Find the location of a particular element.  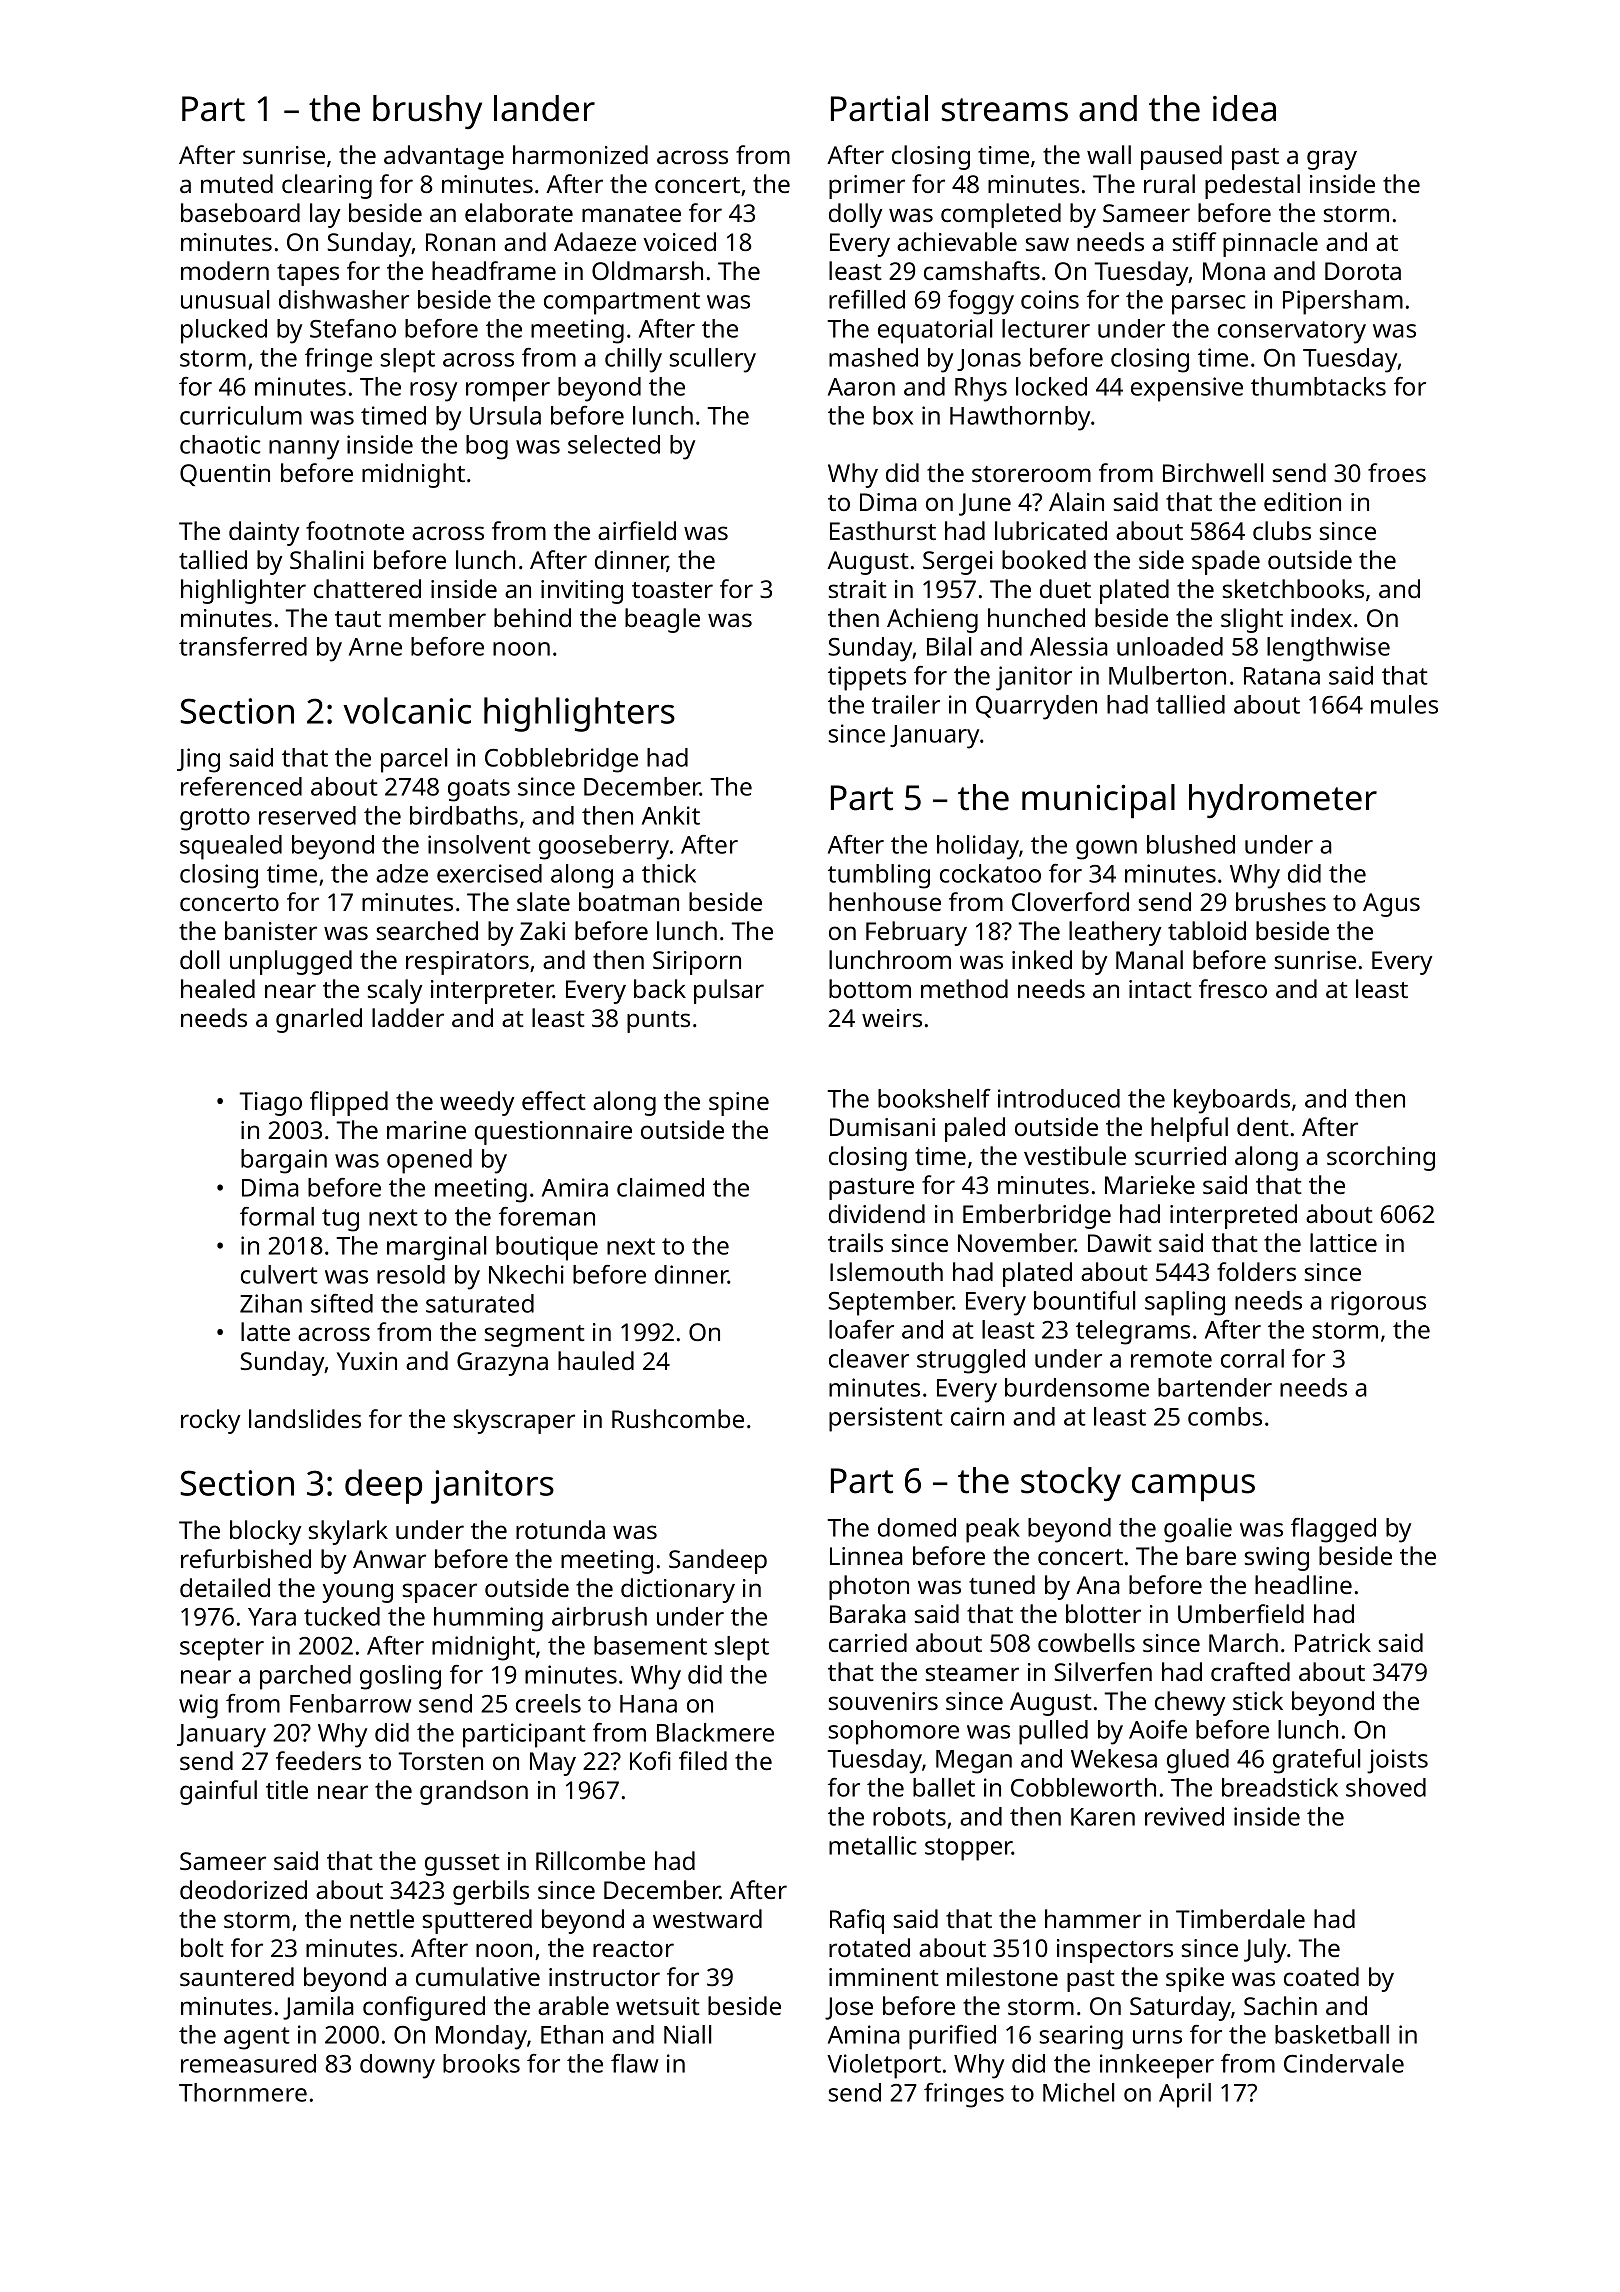

lander is located at coordinates (544, 108).
